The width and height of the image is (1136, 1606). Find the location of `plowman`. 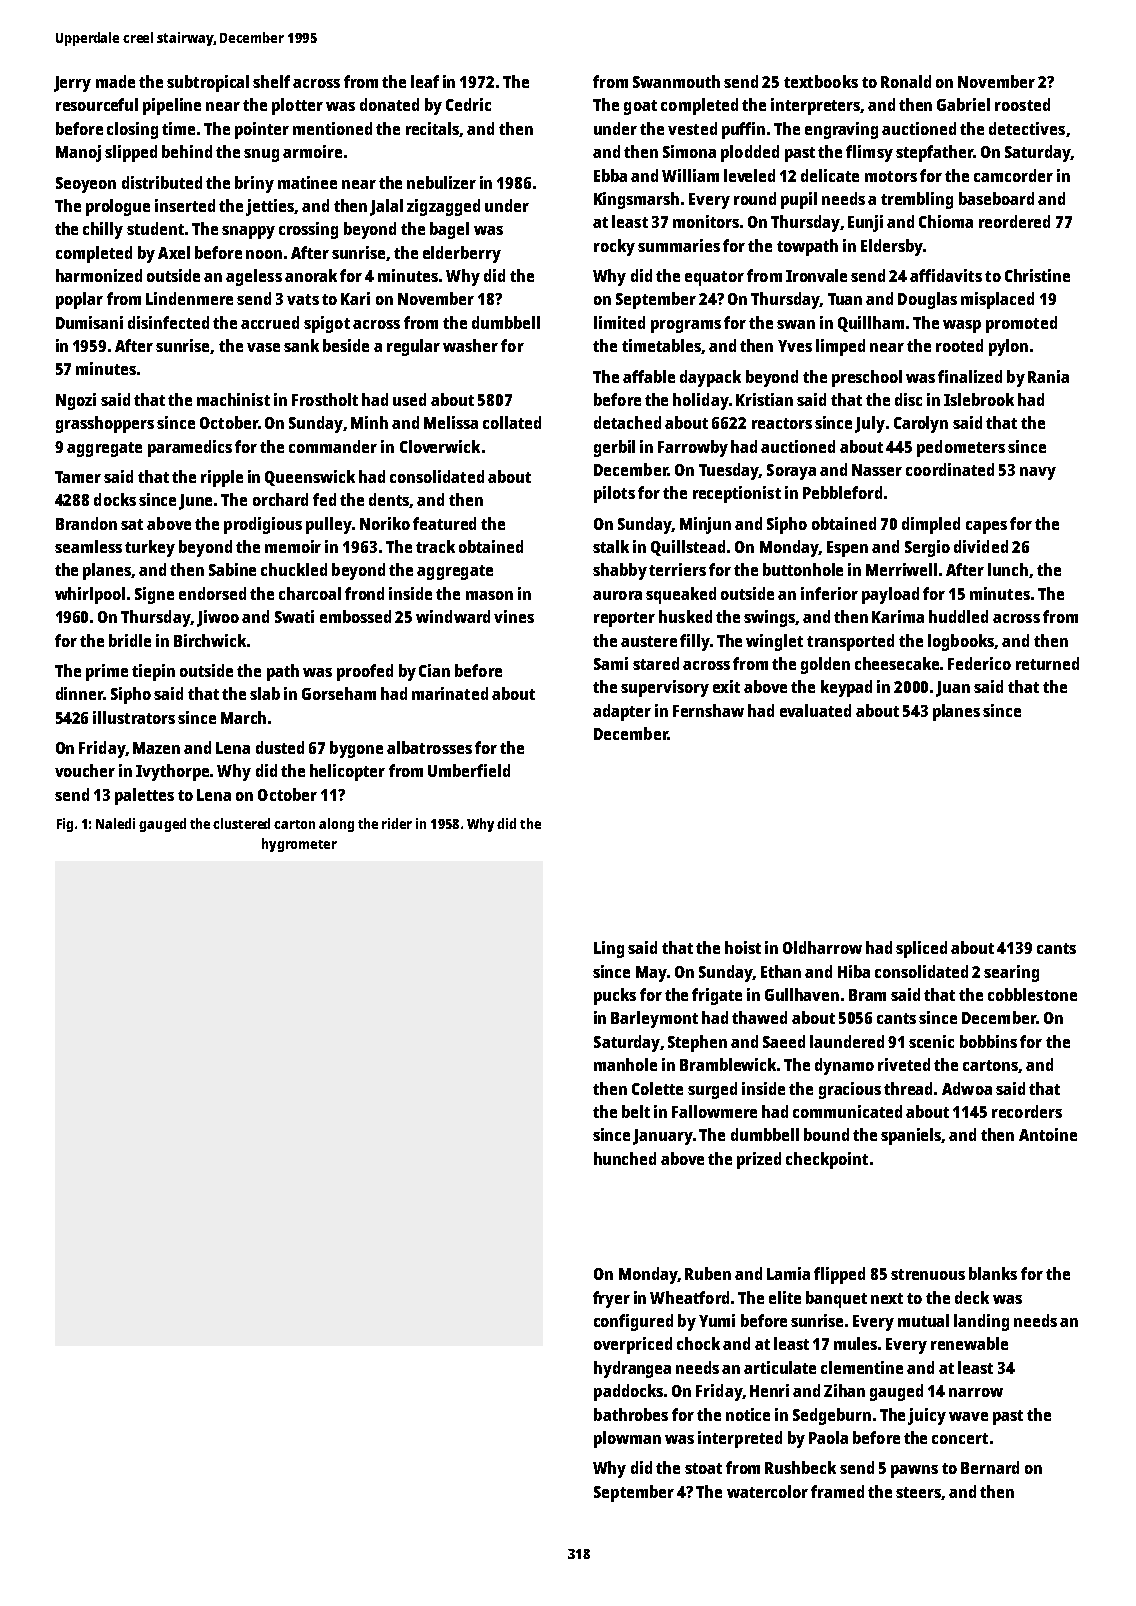

plowman is located at coordinates (627, 1439).
